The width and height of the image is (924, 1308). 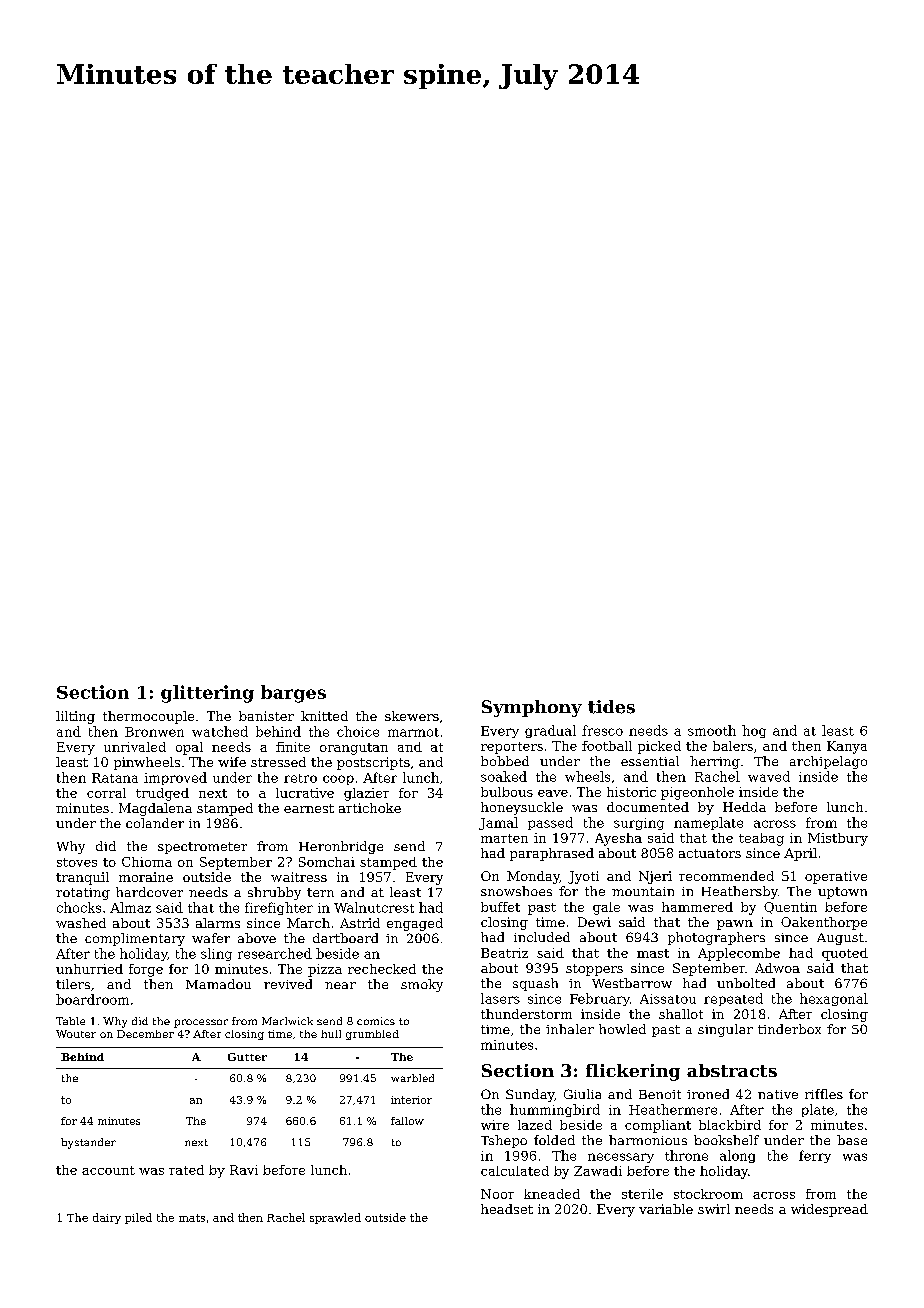 I want to click on Gutter, so click(x=247, y=1057).
